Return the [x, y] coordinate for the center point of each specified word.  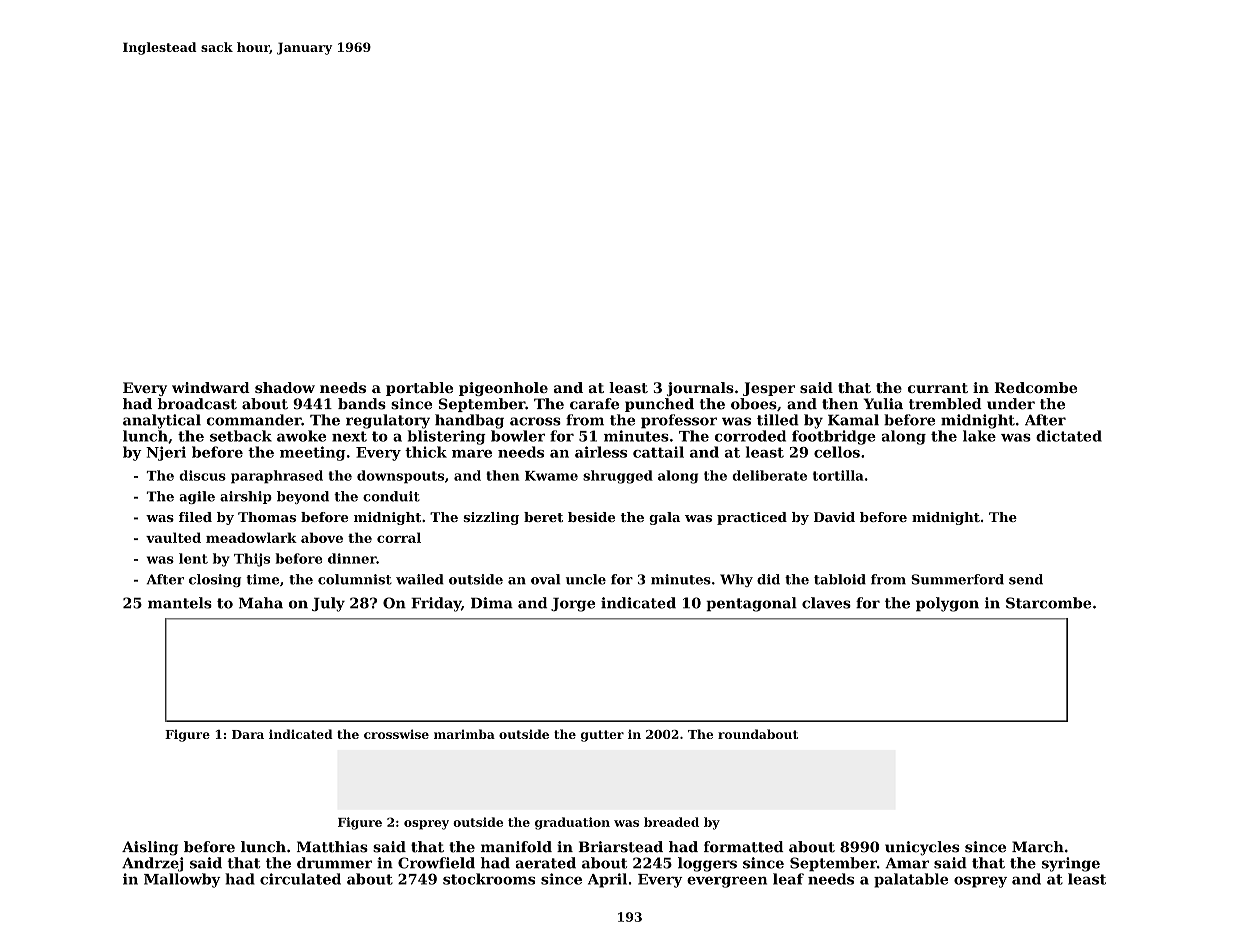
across [535, 421]
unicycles [922, 848]
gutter [602, 736]
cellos [837, 452]
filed [195, 517]
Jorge [573, 605]
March [1038, 847]
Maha [261, 603]
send [1026, 579]
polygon [947, 604]
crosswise [396, 734]
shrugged [618, 477]
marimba [464, 734]
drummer [334, 863]
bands [362, 404]
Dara [248, 734]
